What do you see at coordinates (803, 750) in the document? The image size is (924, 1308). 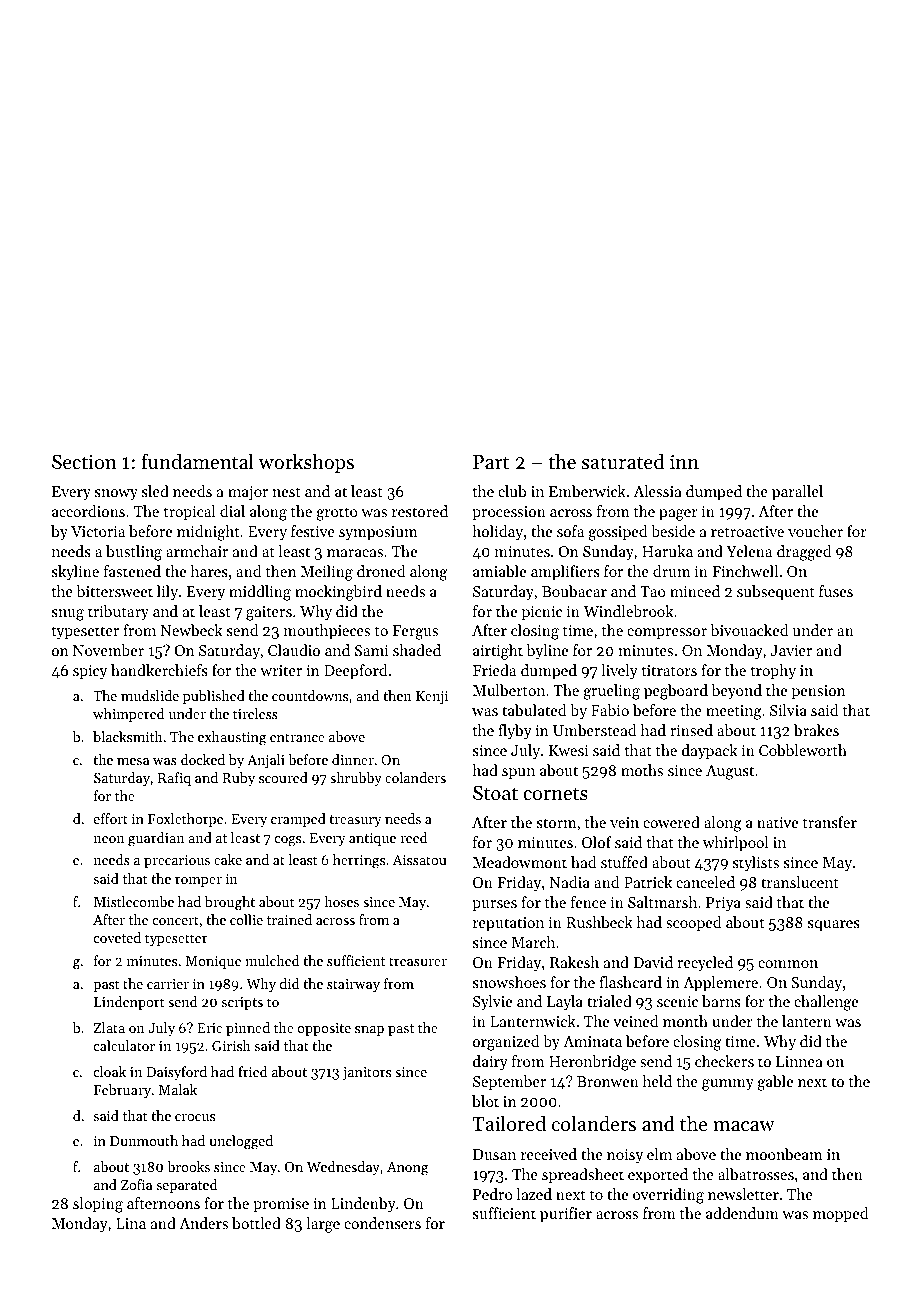 I see `Cobbleworth` at bounding box center [803, 750].
